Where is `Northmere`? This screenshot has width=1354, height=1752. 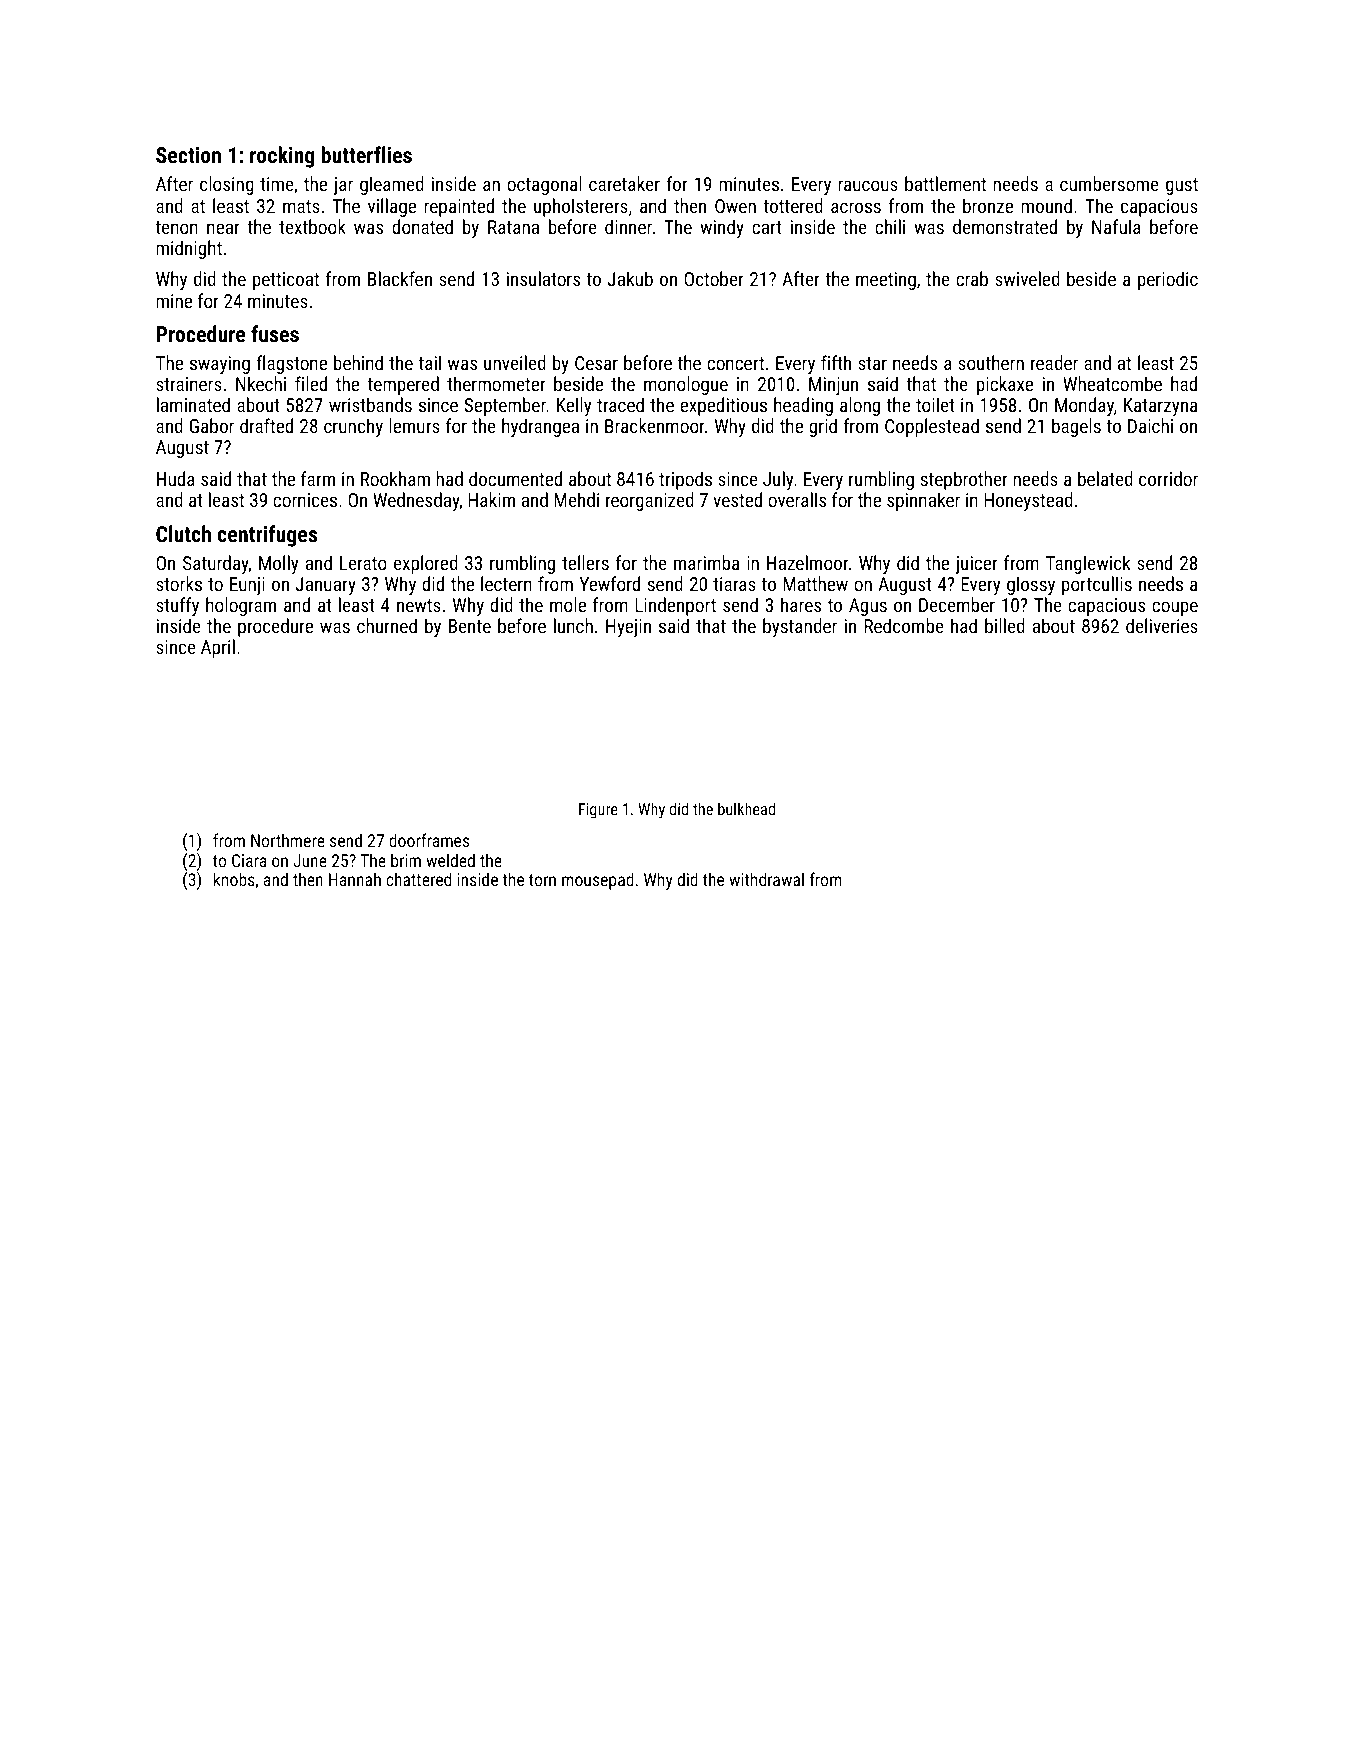 Northmere is located at coordinates (288, 840).
